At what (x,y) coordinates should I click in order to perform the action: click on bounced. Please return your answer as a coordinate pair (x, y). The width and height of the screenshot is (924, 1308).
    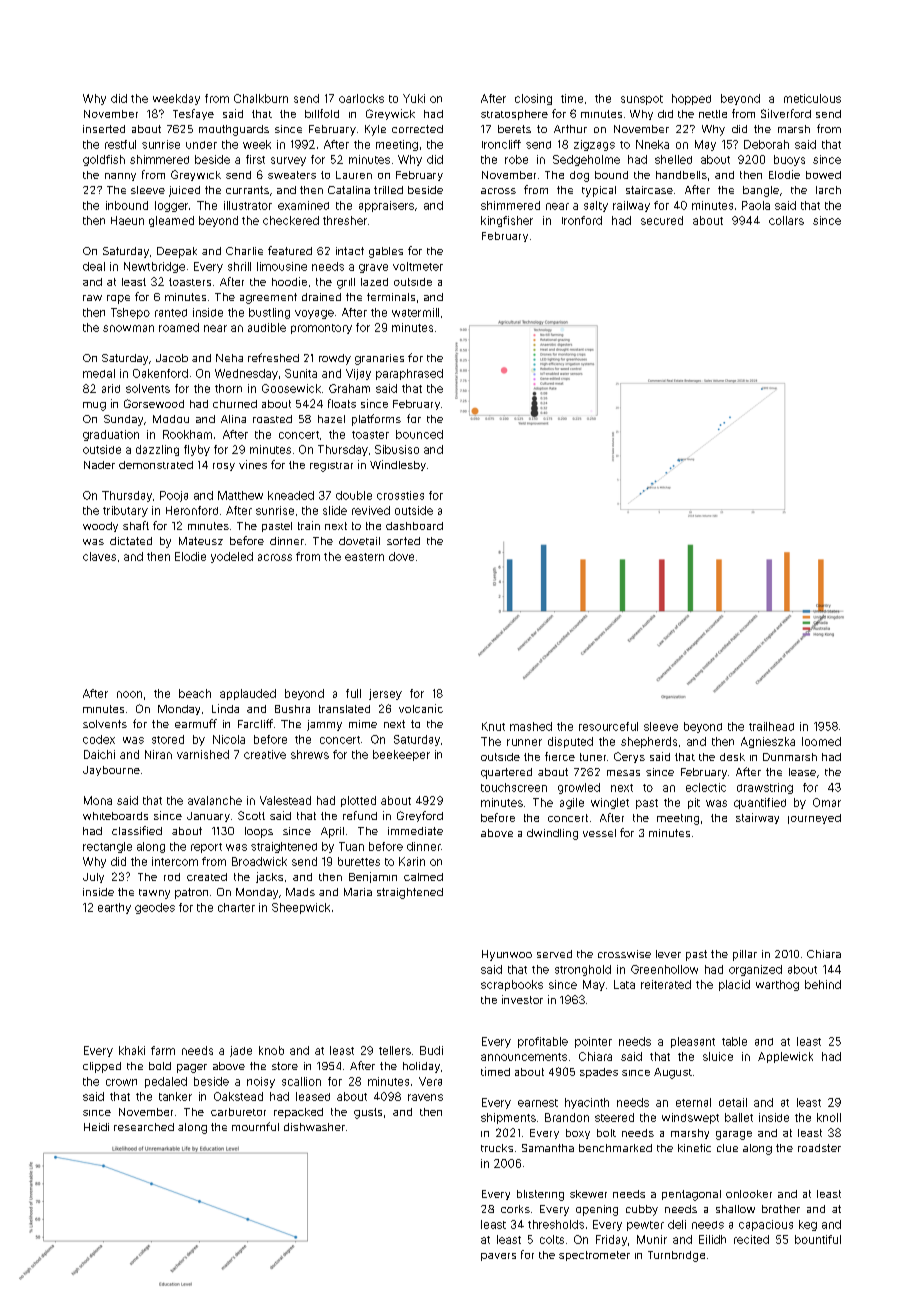
    Looking at the image, I should click on (419, 434).
